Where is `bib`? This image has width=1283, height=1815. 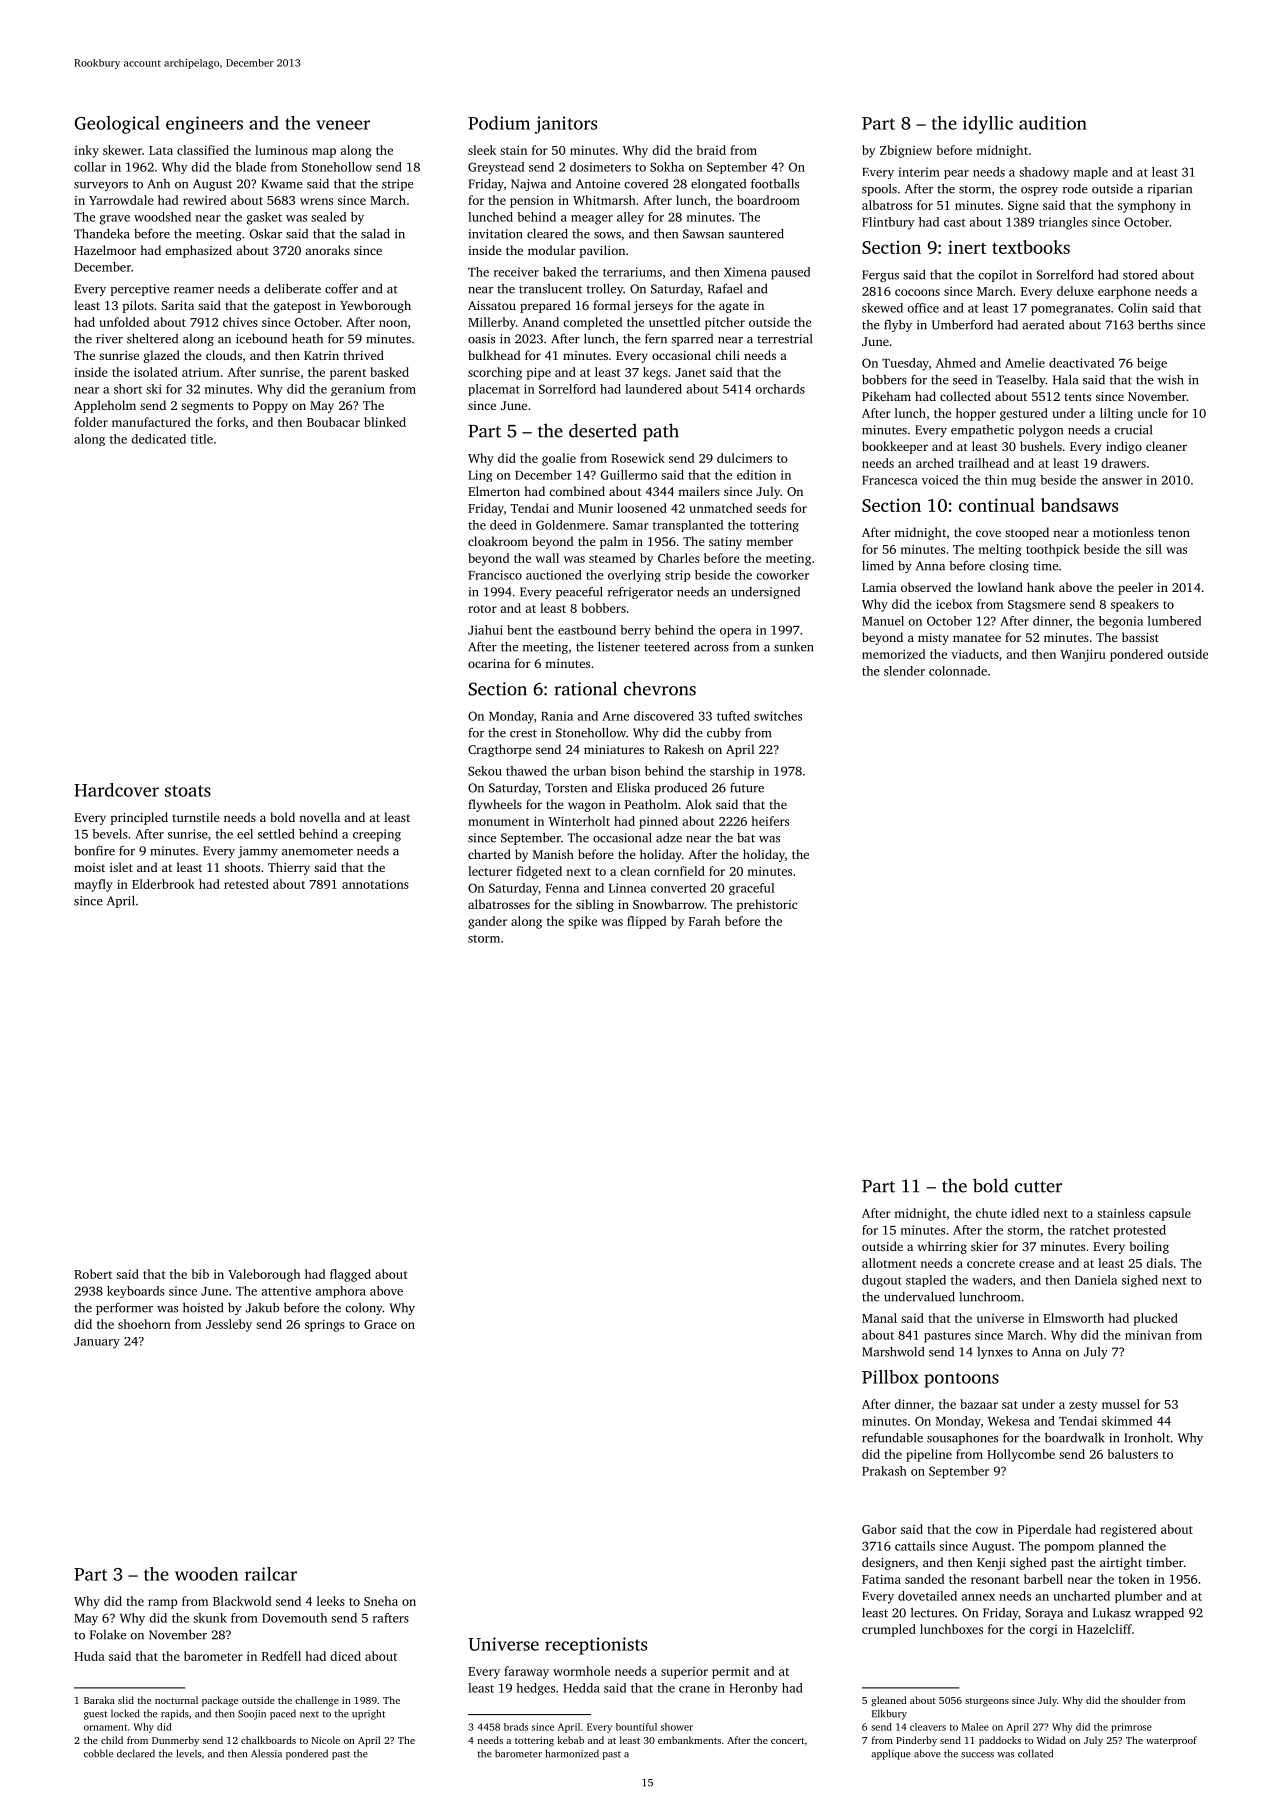
bib is located at coordinates (200, 1274).
